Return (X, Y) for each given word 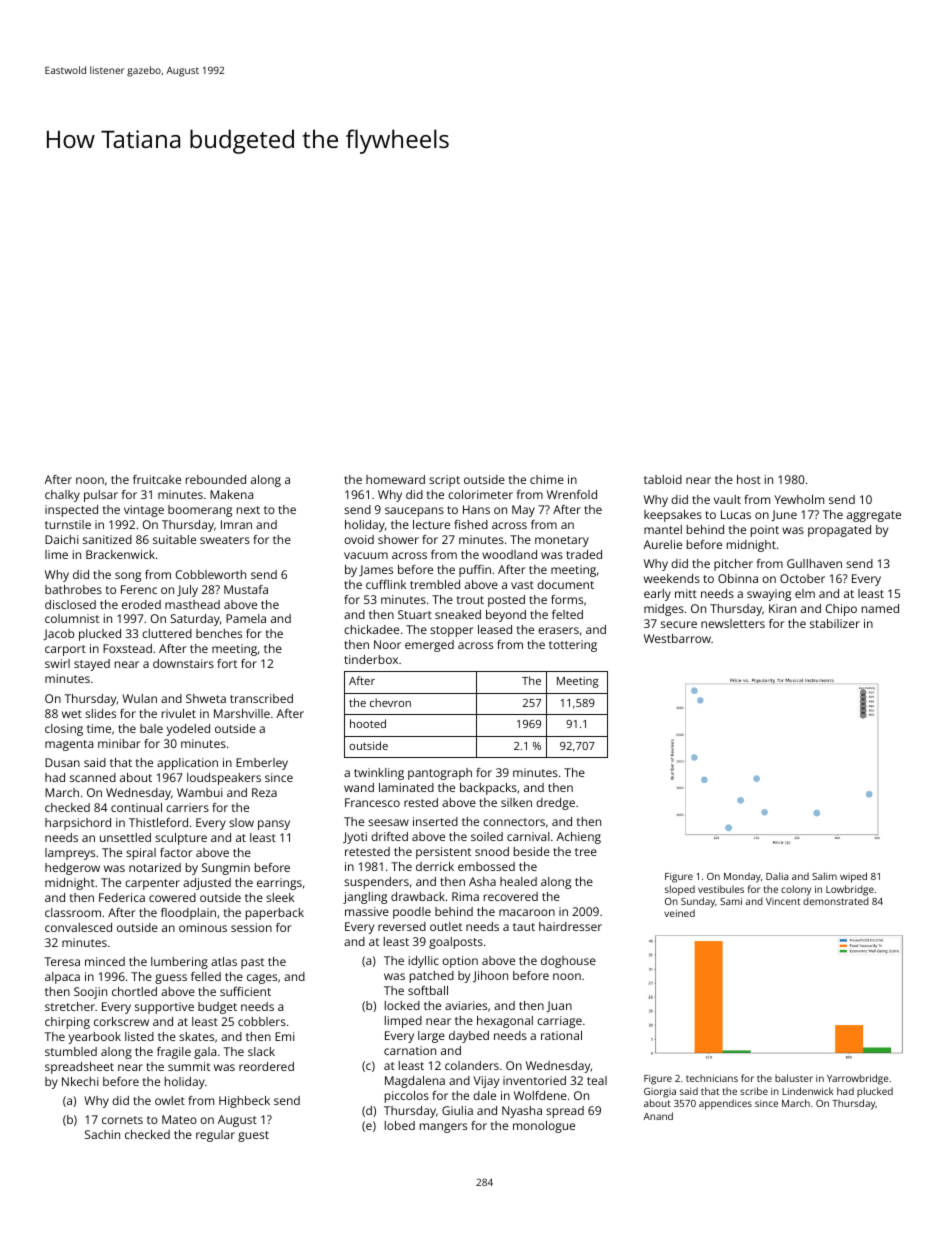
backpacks (488, 789)
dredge (555, 804)
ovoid (359, 539)
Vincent (783, 901)
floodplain (188, 914)
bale (151, 728)
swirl (57, 663)
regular (215, 1136)
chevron (390, 702)
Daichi (62, 539)
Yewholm (799, 499)
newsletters (733, 623)
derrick (435, 866)
